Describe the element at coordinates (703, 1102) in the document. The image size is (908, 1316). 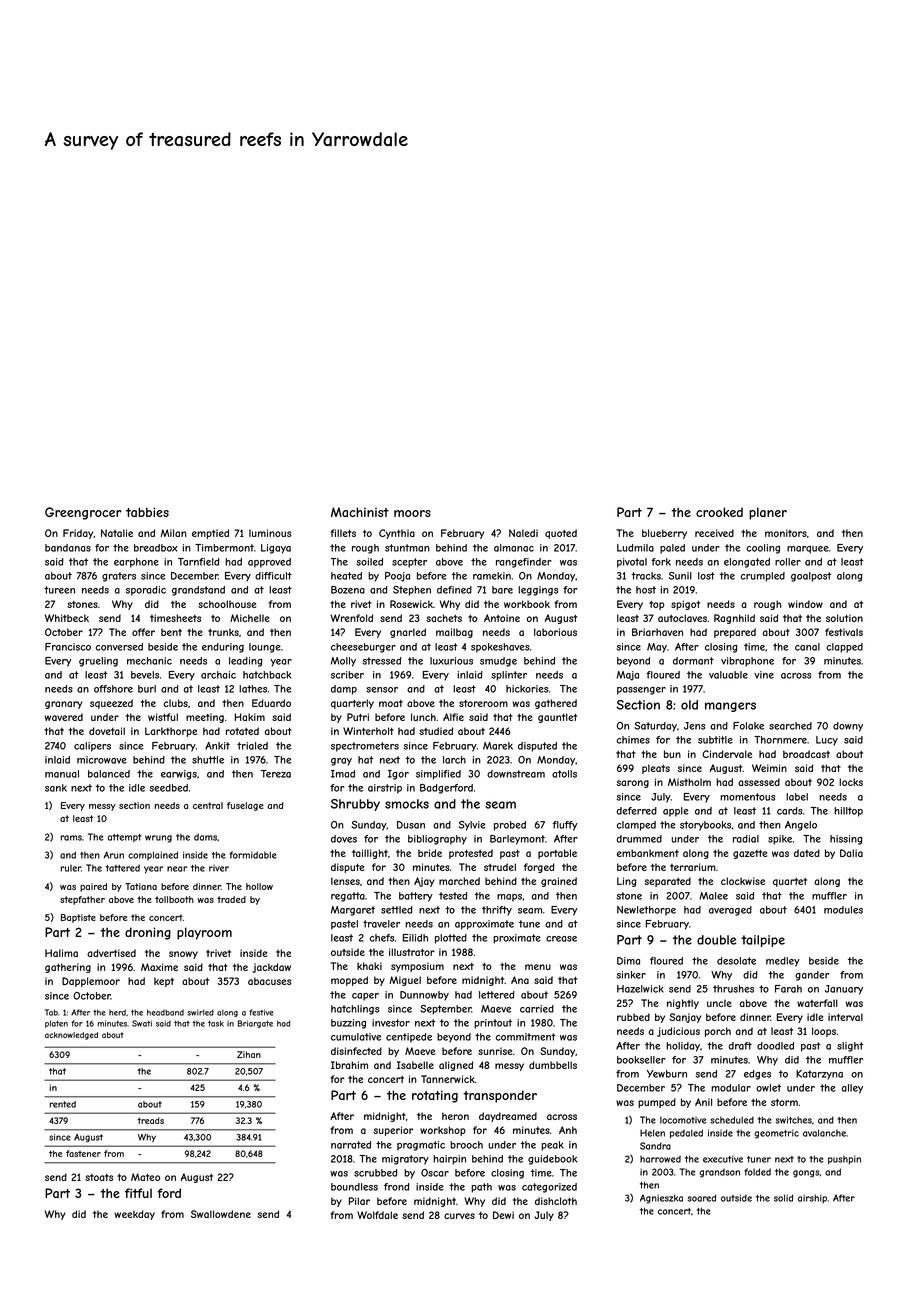
I see `Anil` at that location.
